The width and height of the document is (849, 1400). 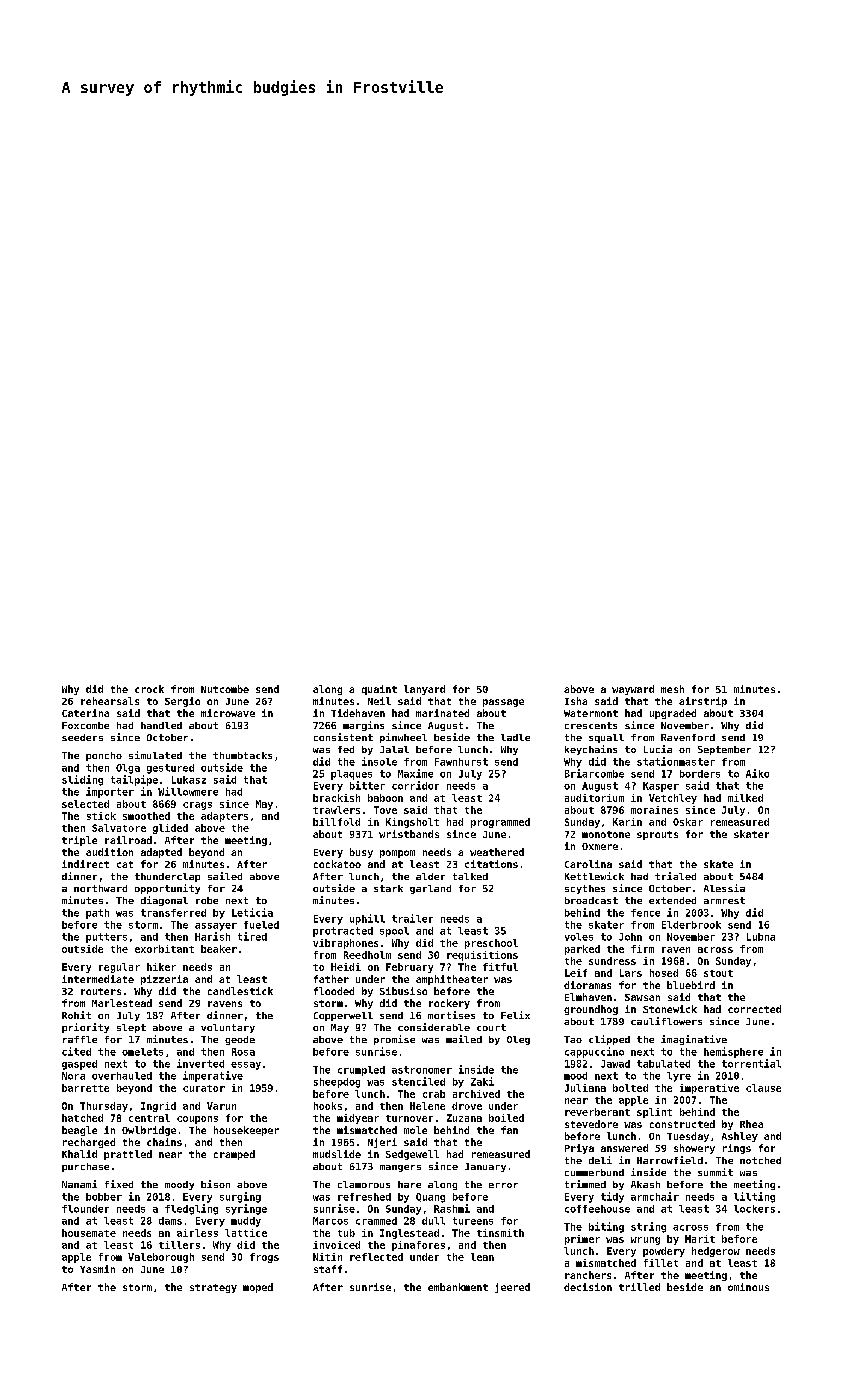 I want to click on Foxcombe, so click(x=85, y=725).
